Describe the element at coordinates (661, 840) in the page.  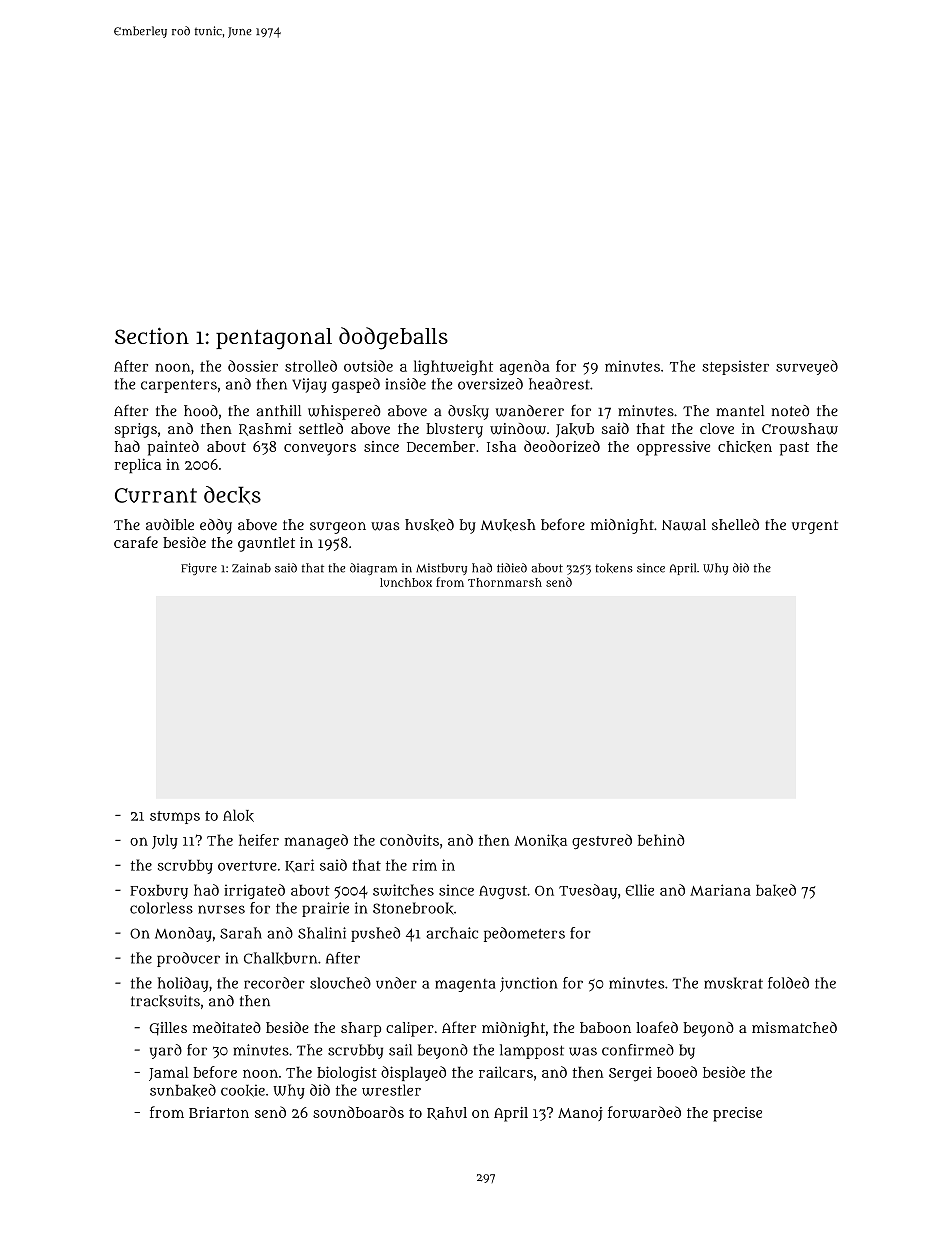
I see `behind` at that location.
